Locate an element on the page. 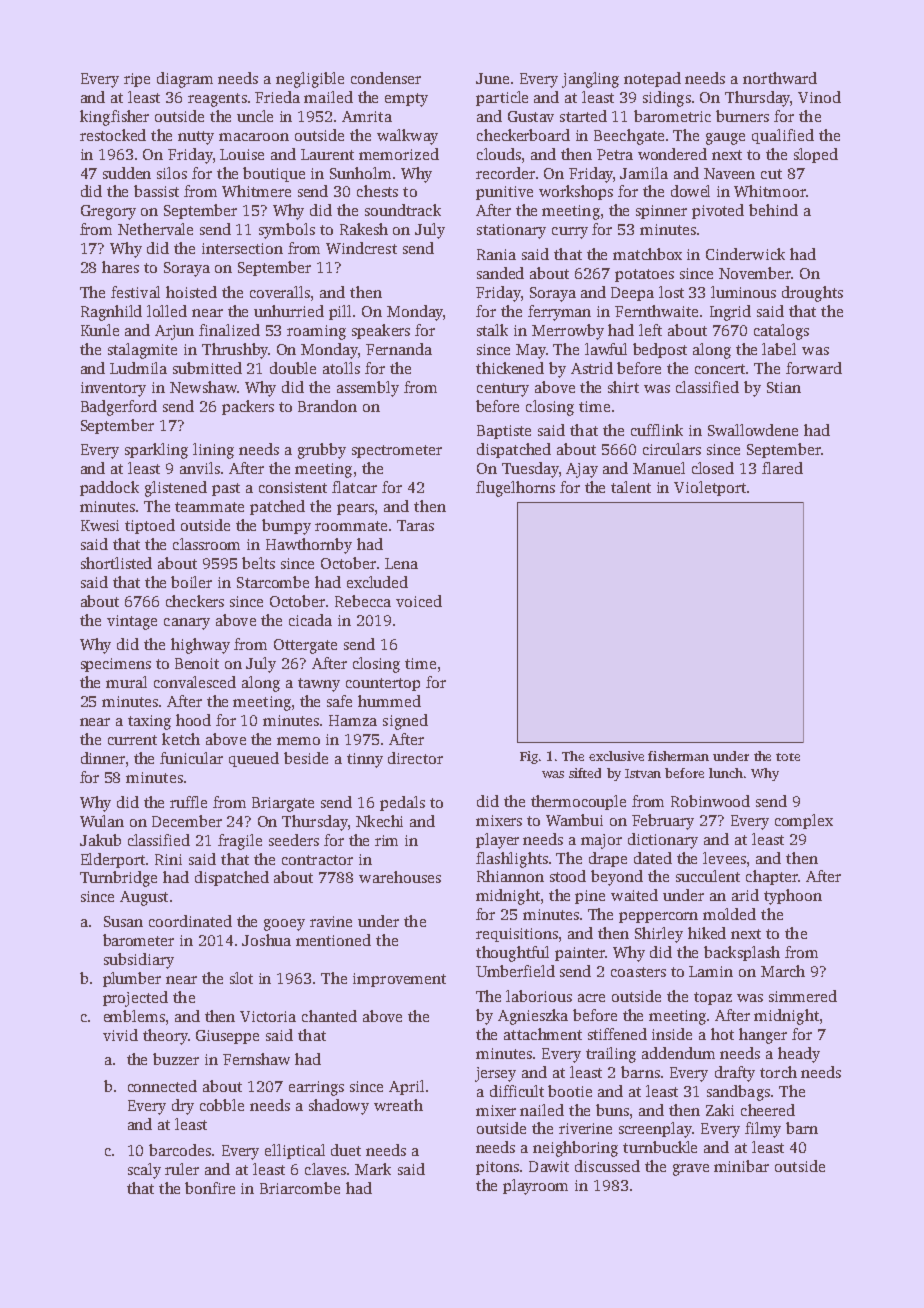  Fig is located at coordinates (529, 757).
